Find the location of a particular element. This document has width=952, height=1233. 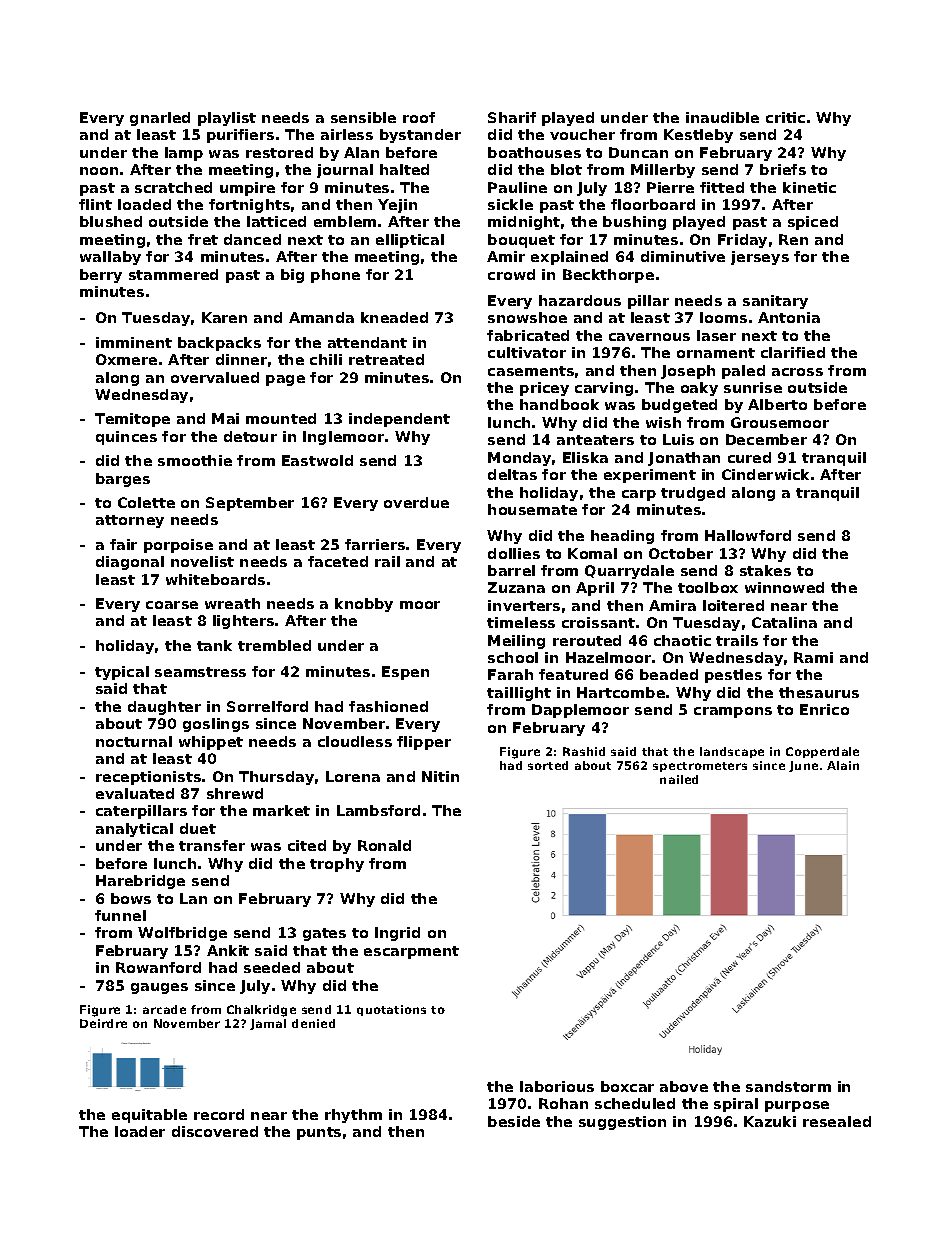

discovered is located at coordinates (215, 1131).
